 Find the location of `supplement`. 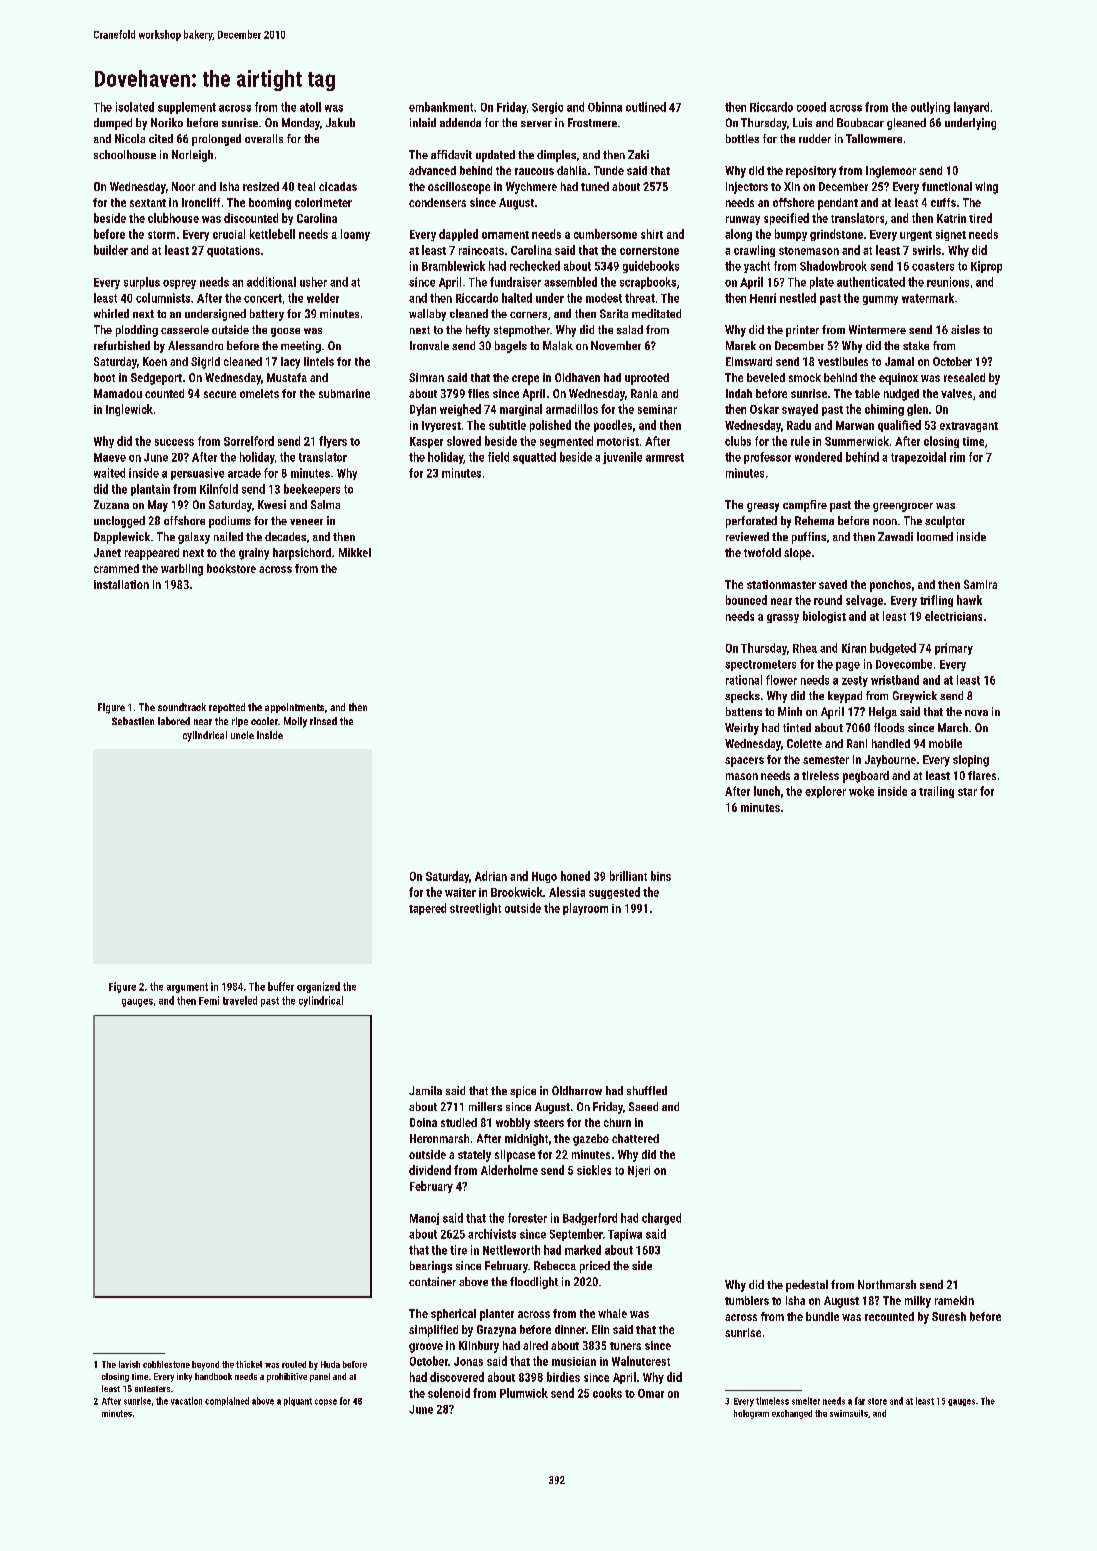

supplement is located at coordinates (187, 108).
